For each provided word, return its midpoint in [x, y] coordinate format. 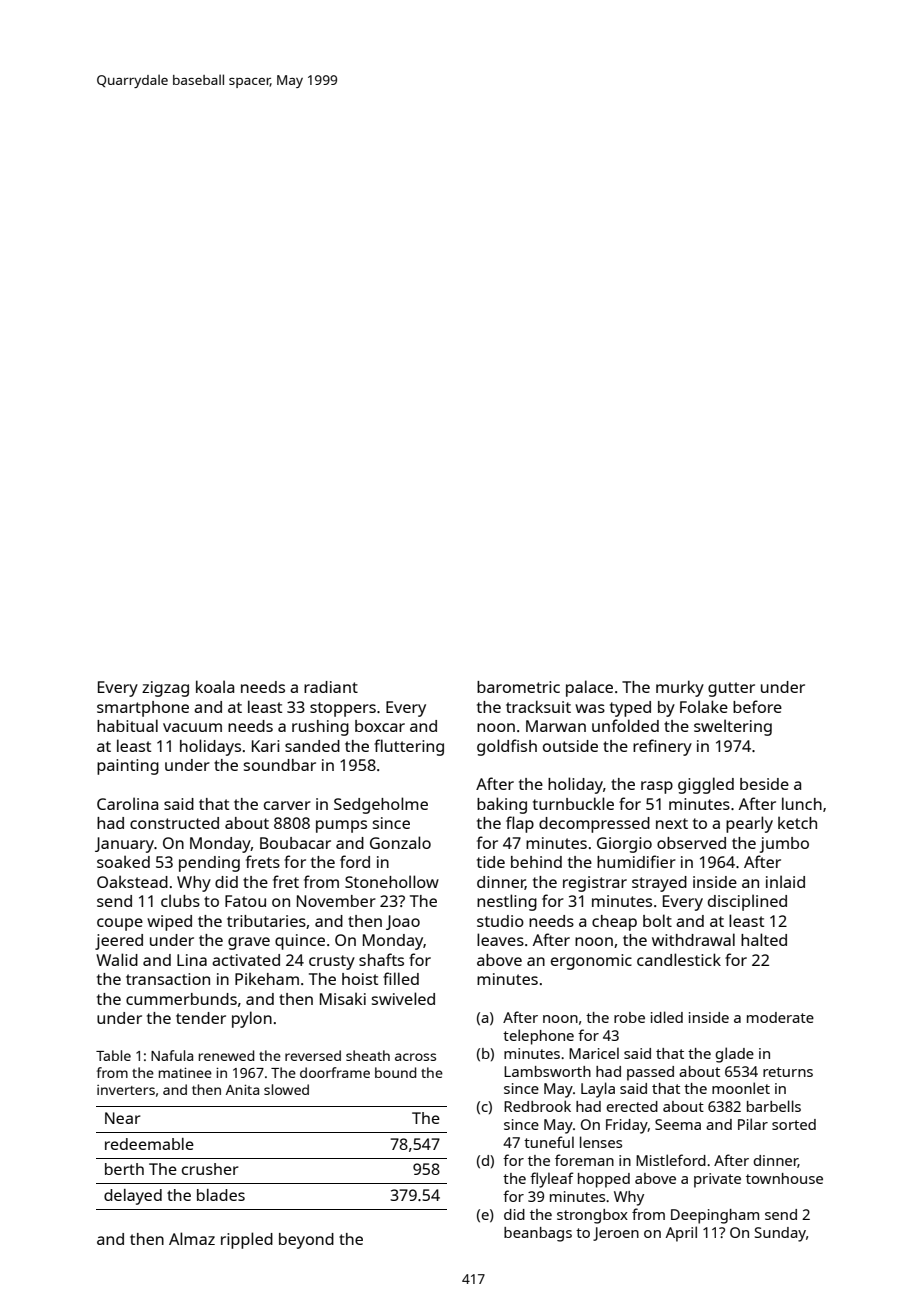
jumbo [784, 845]
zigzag [165, 689]
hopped [604, 1180]
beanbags [538, 1234]
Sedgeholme [381, 805]
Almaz [192, 1238]
